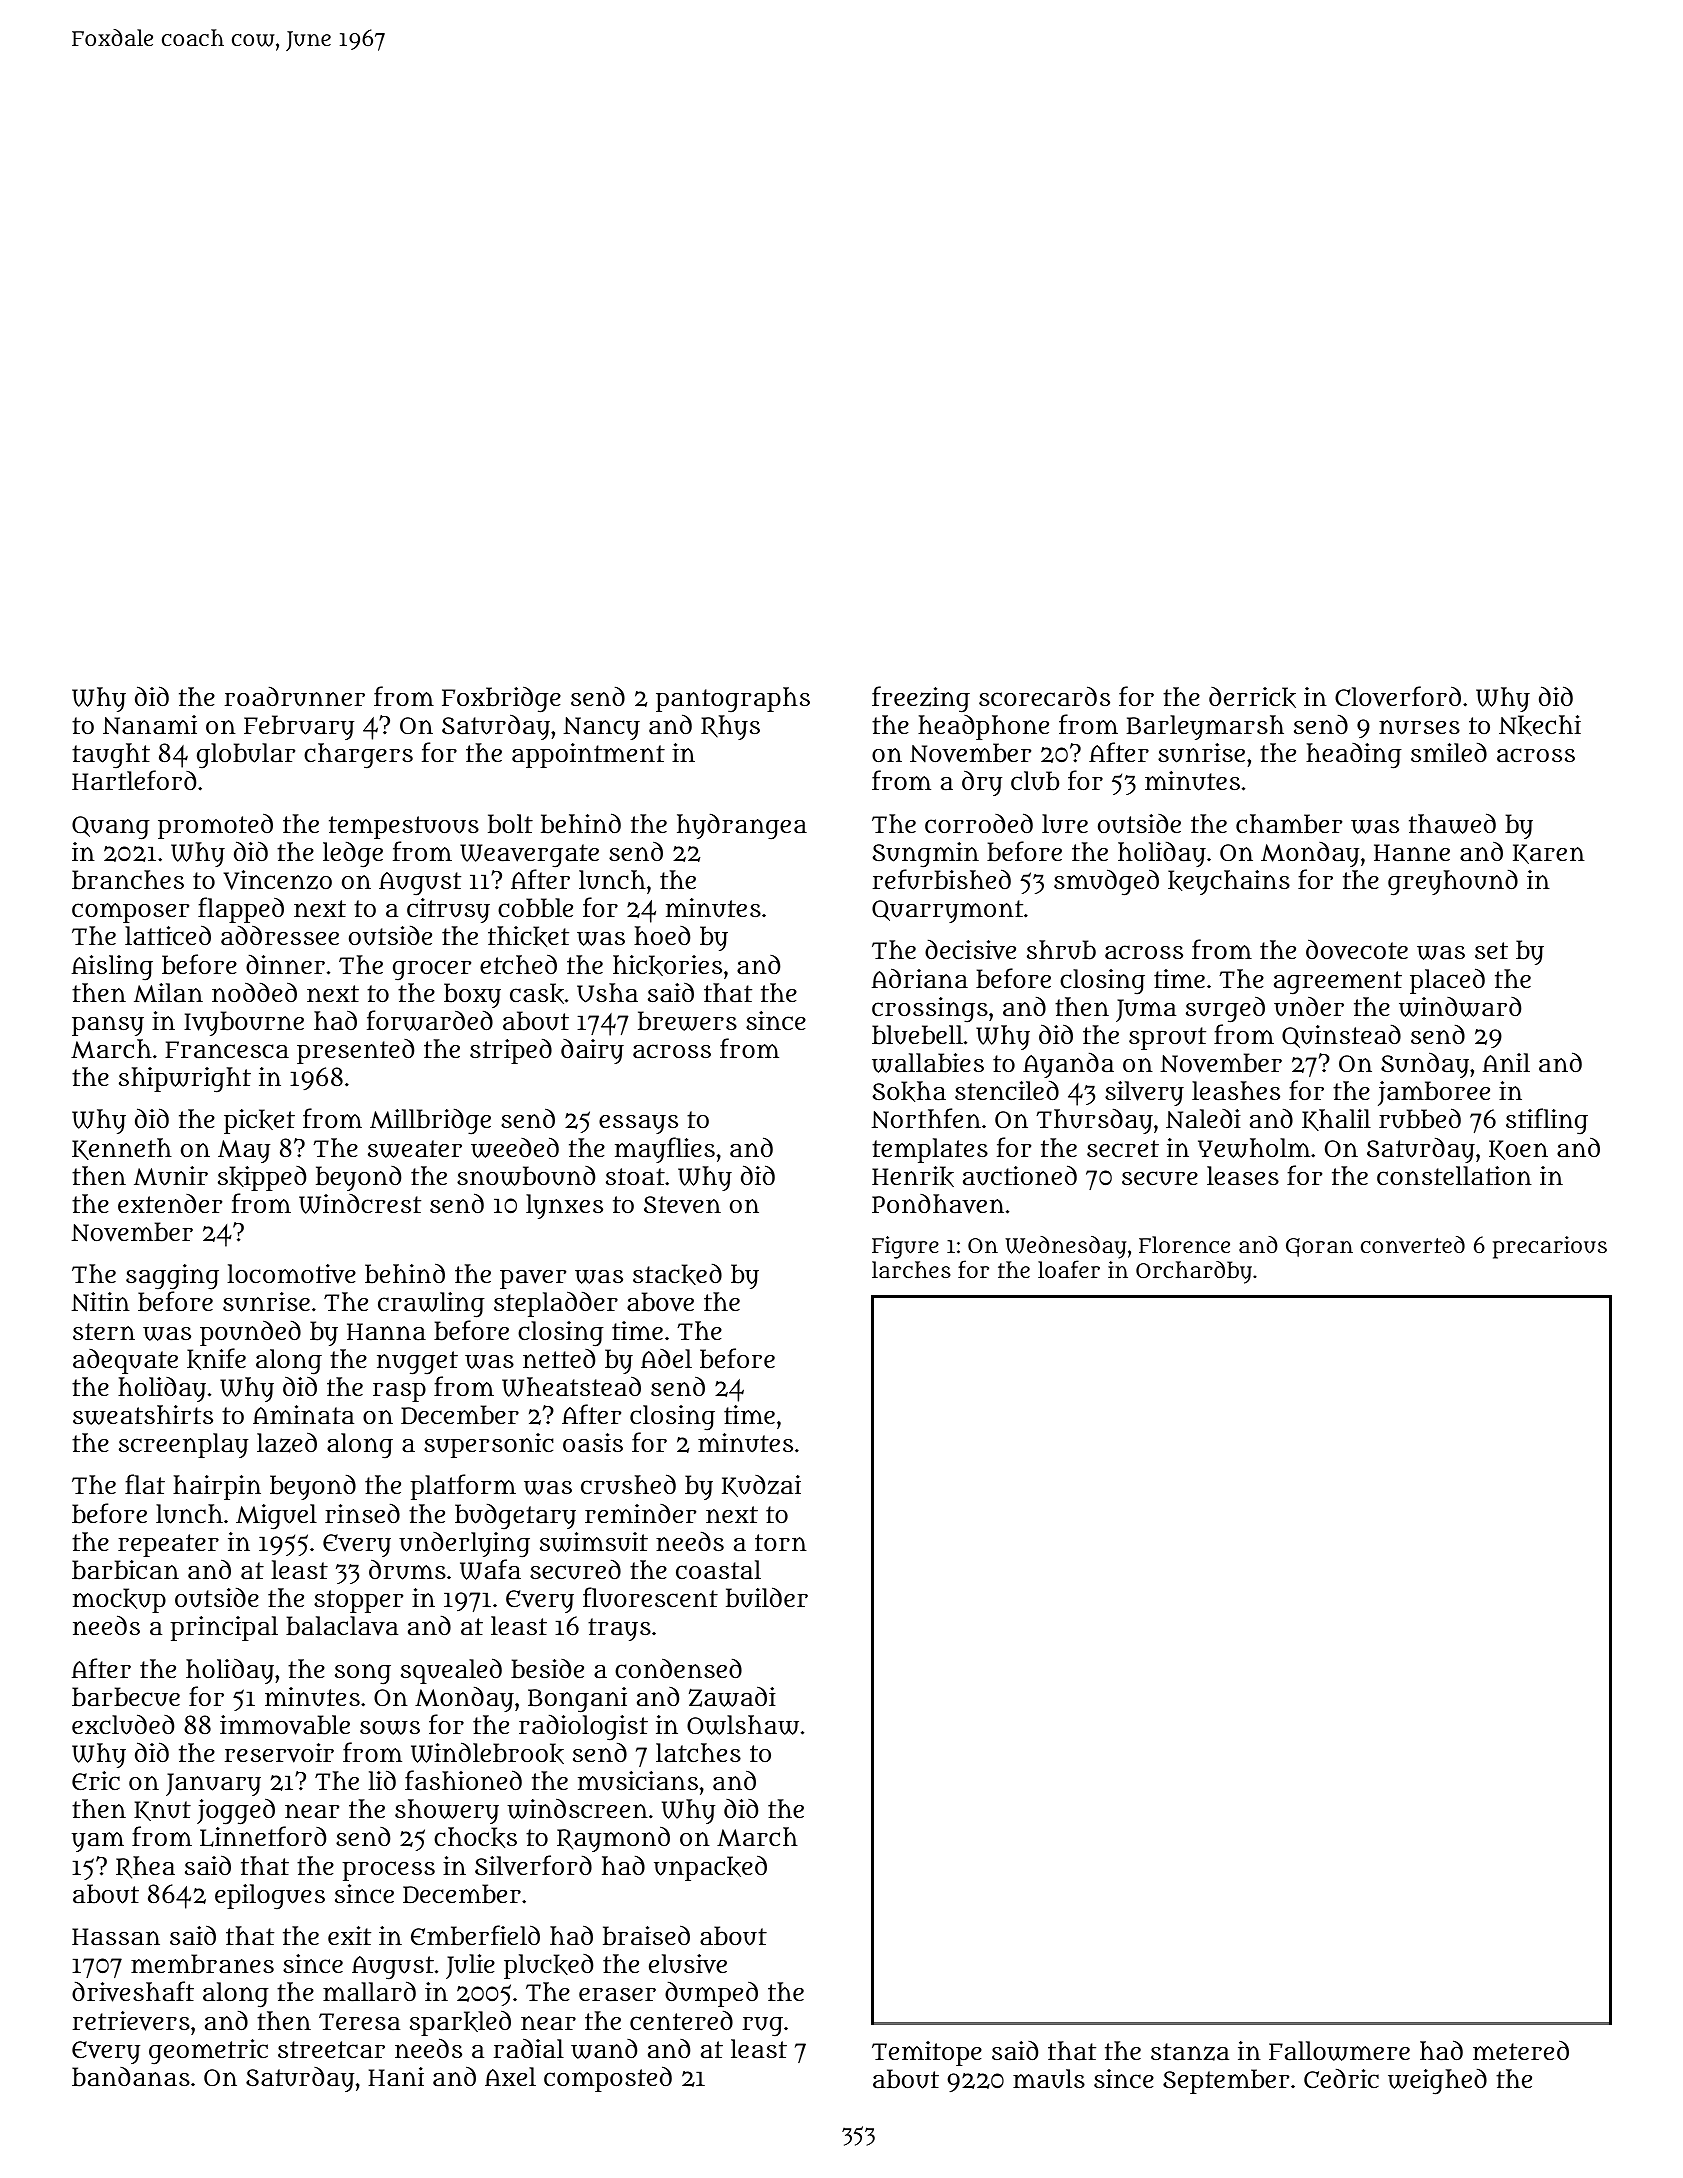 Image resolution: width=1683 pixels, height=2178 pixels. What do you see at coordinates (122, 1149) in the screenshot?
I see `Kenneth` at bounding box center [122, 1149].
